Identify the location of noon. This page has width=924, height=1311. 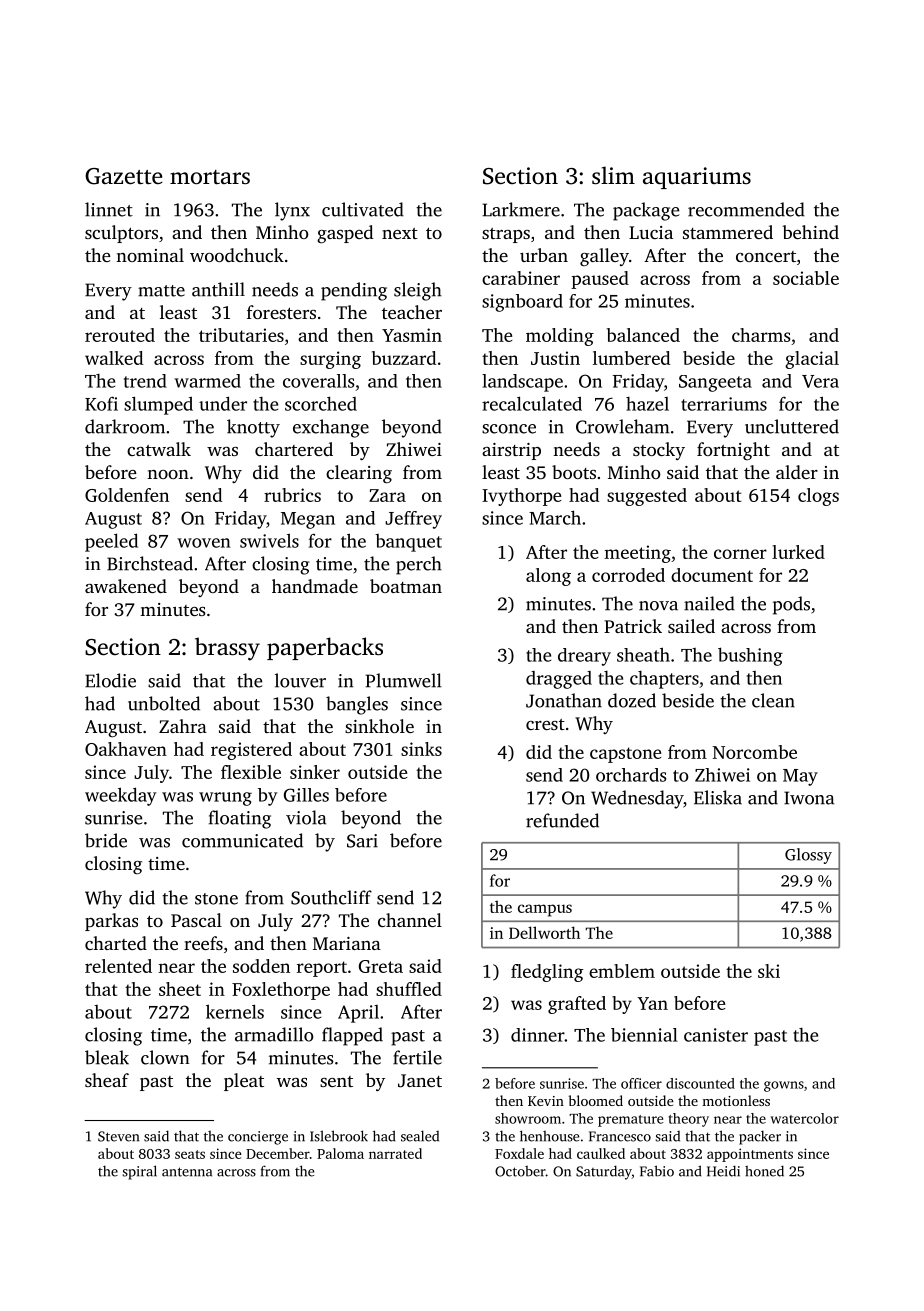
(168, 474).
